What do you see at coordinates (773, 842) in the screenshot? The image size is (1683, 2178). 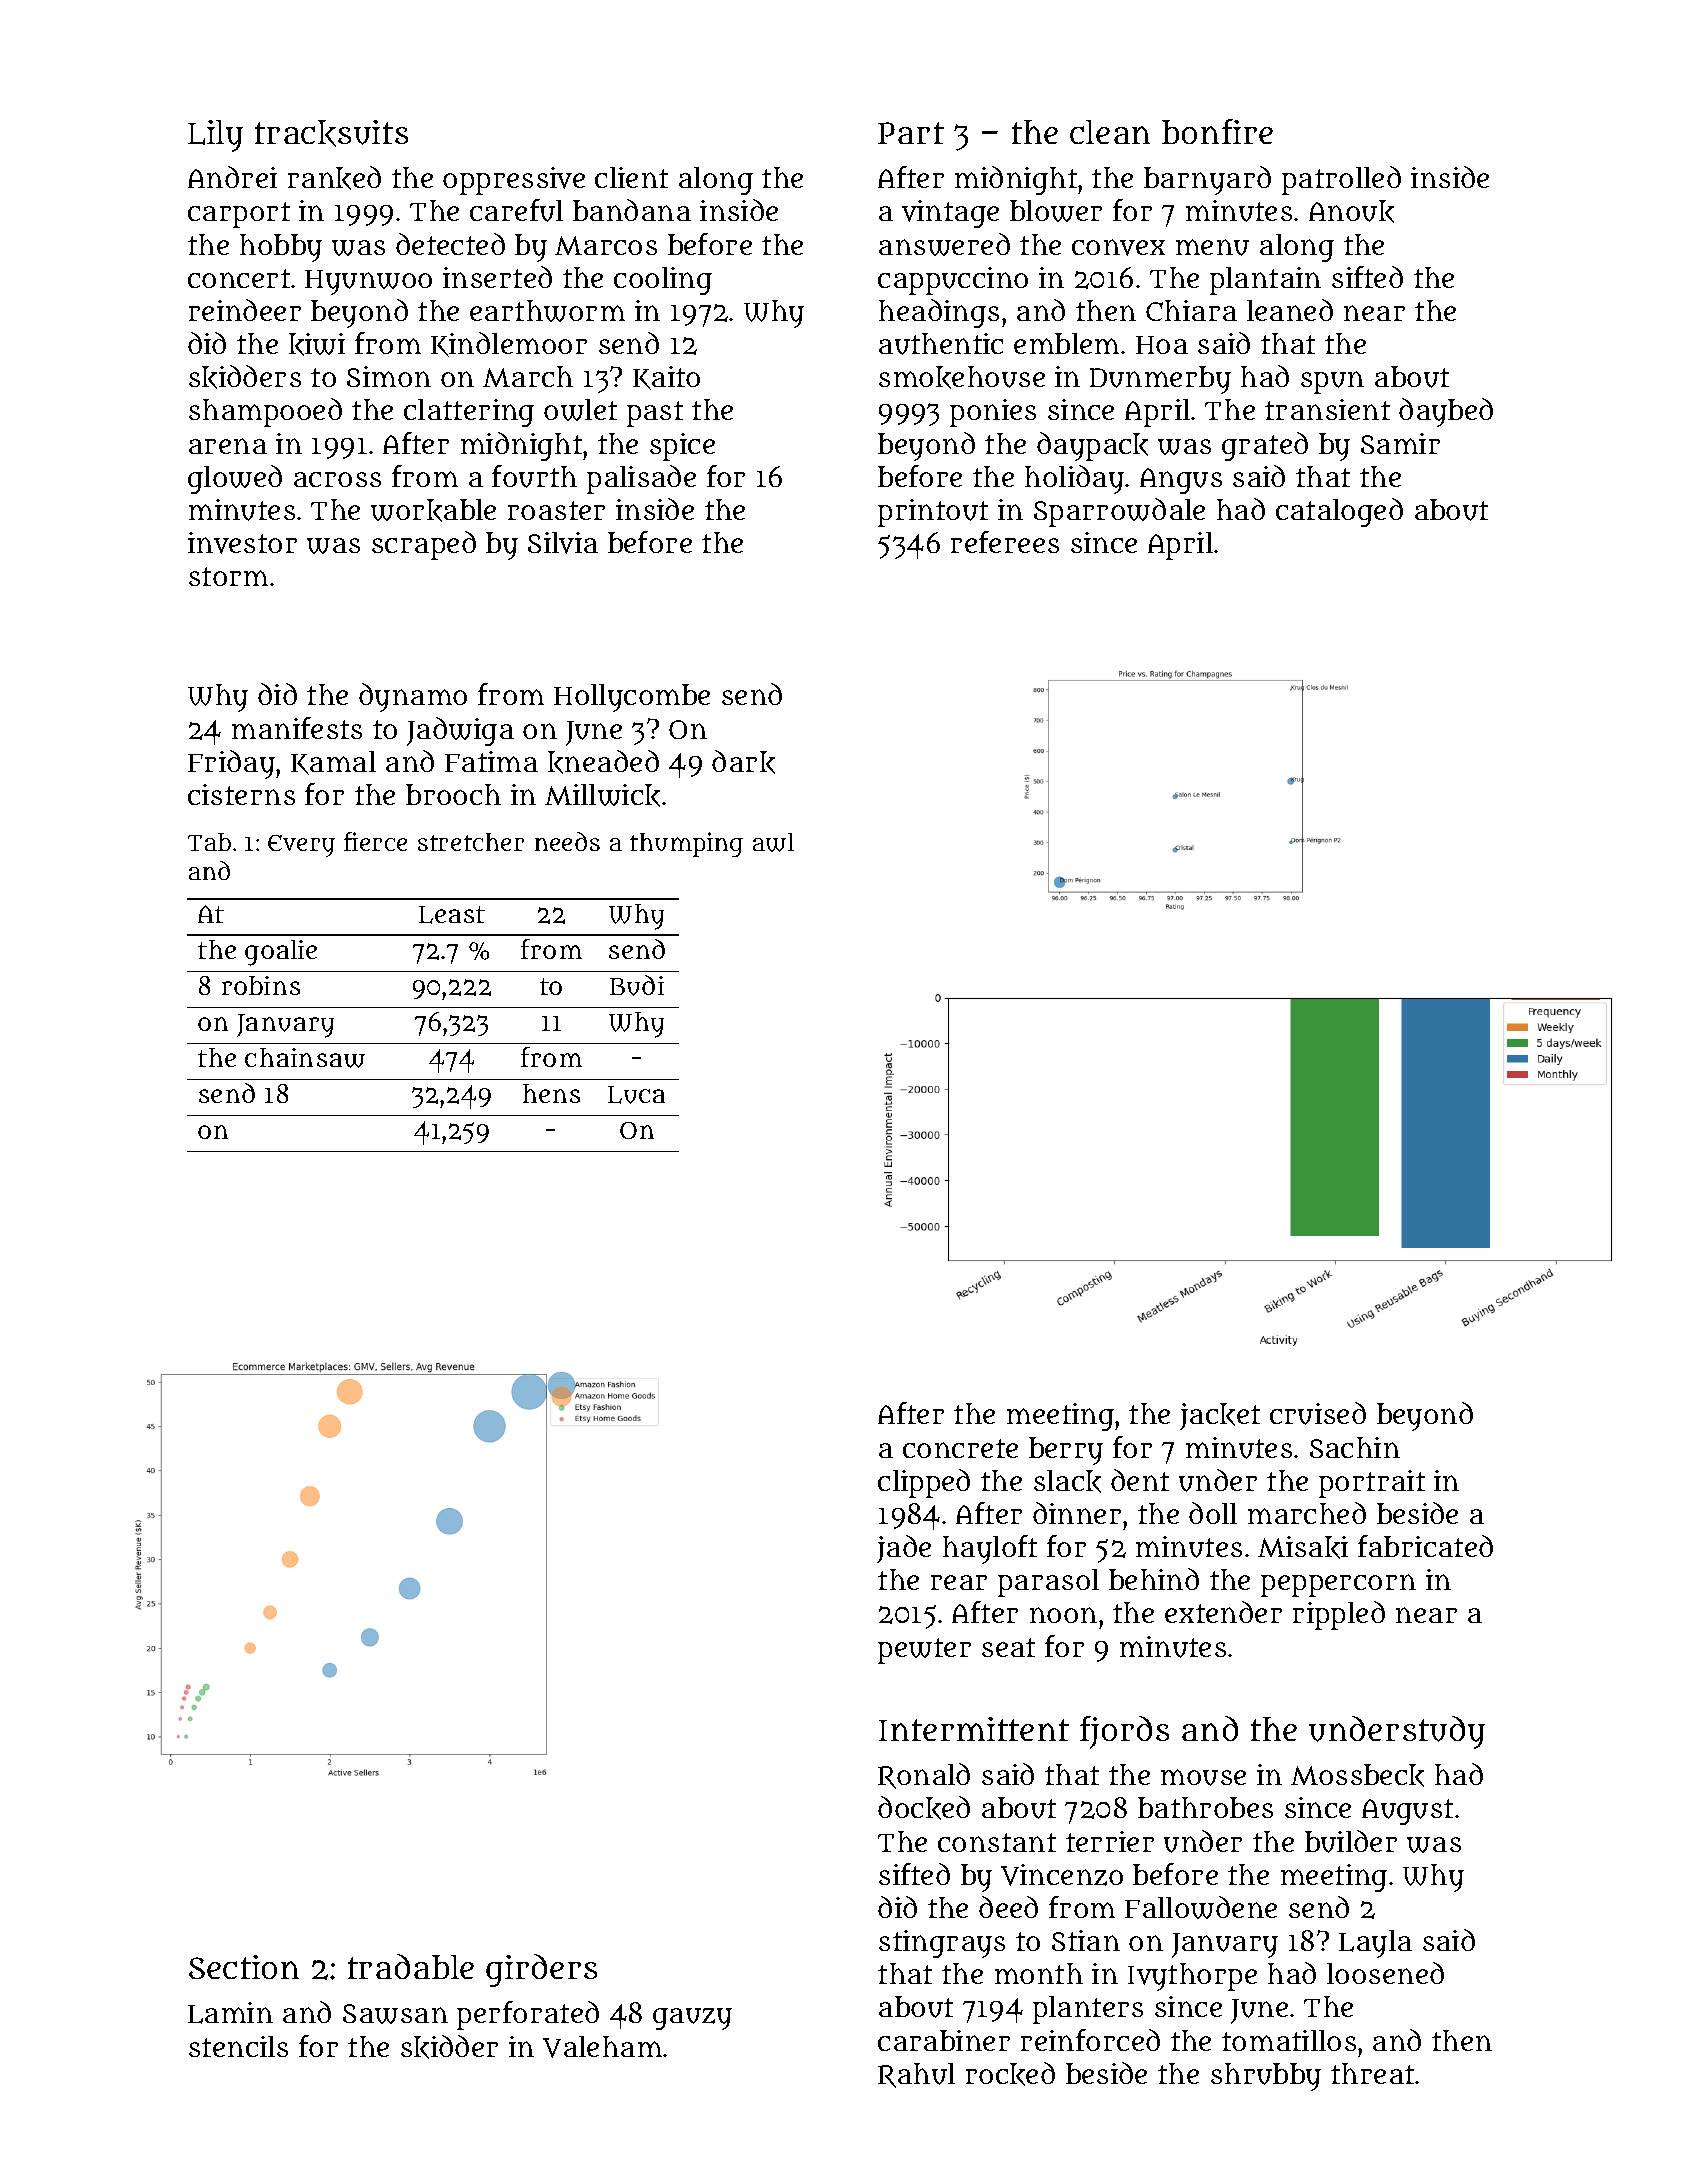 I see `awl` at bounding box center [773, 842].
